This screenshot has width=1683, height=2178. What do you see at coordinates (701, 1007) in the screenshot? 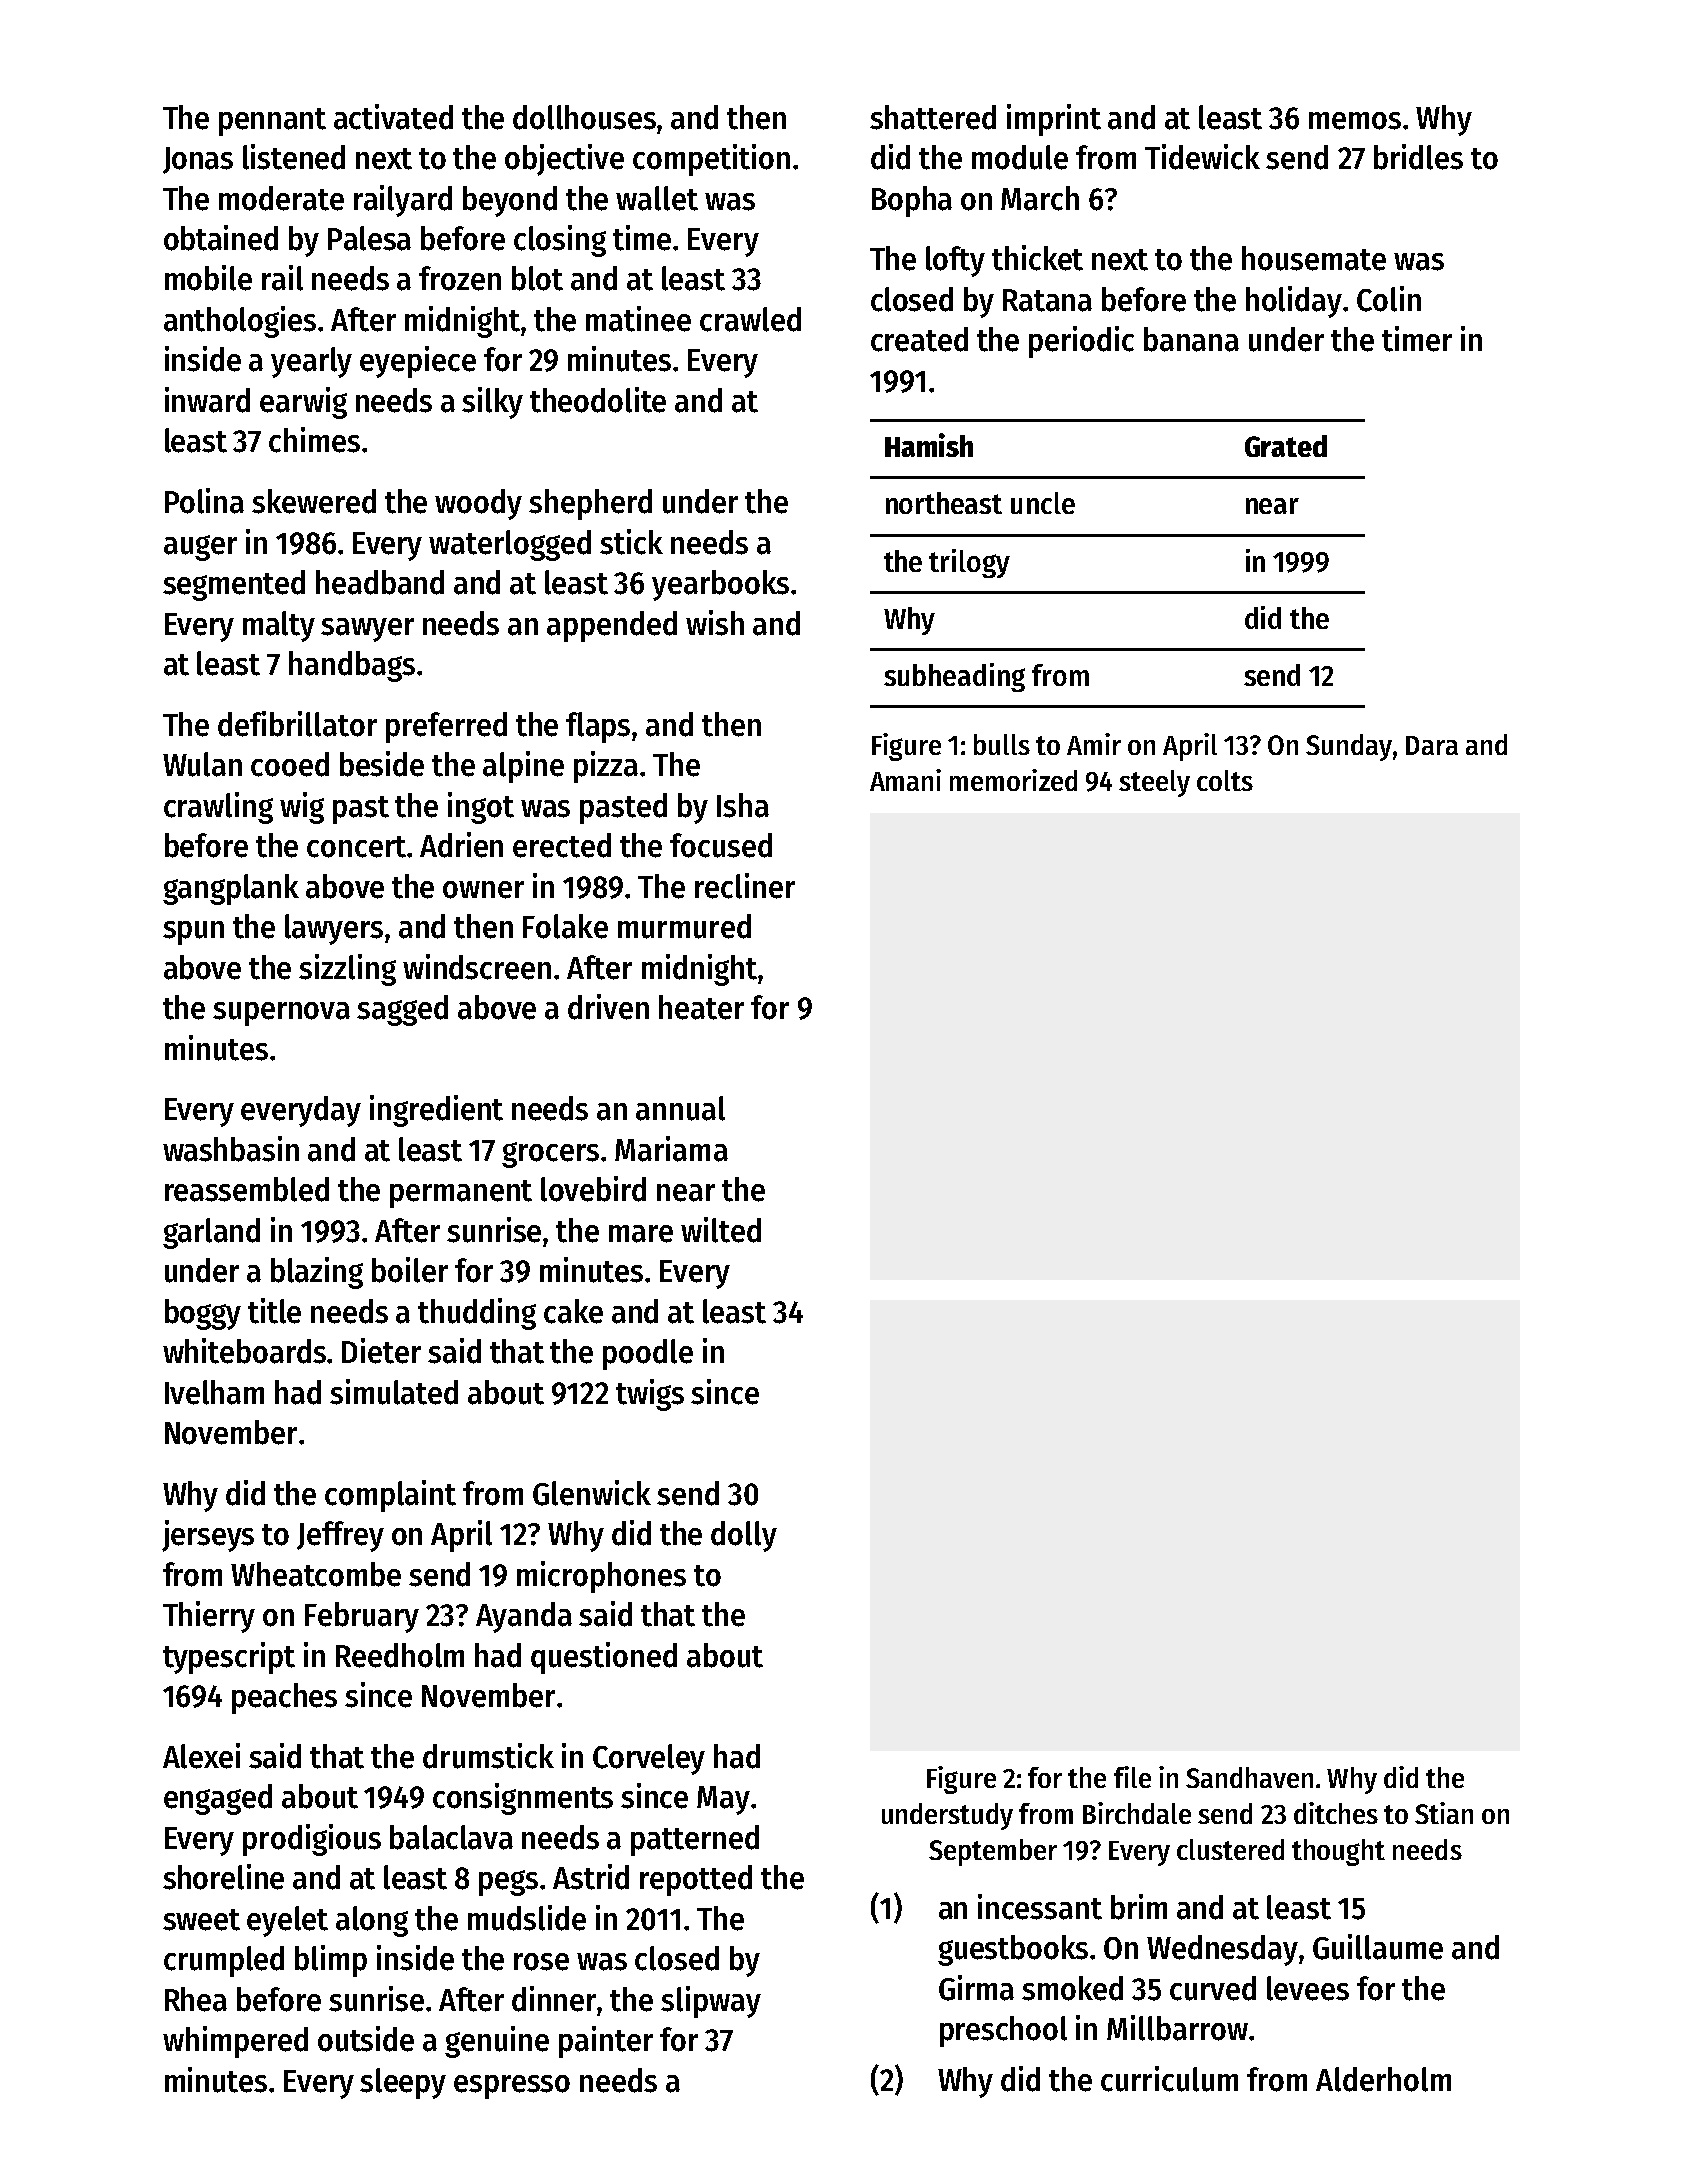
I see `heater` at bounding box center [701, 1007].
